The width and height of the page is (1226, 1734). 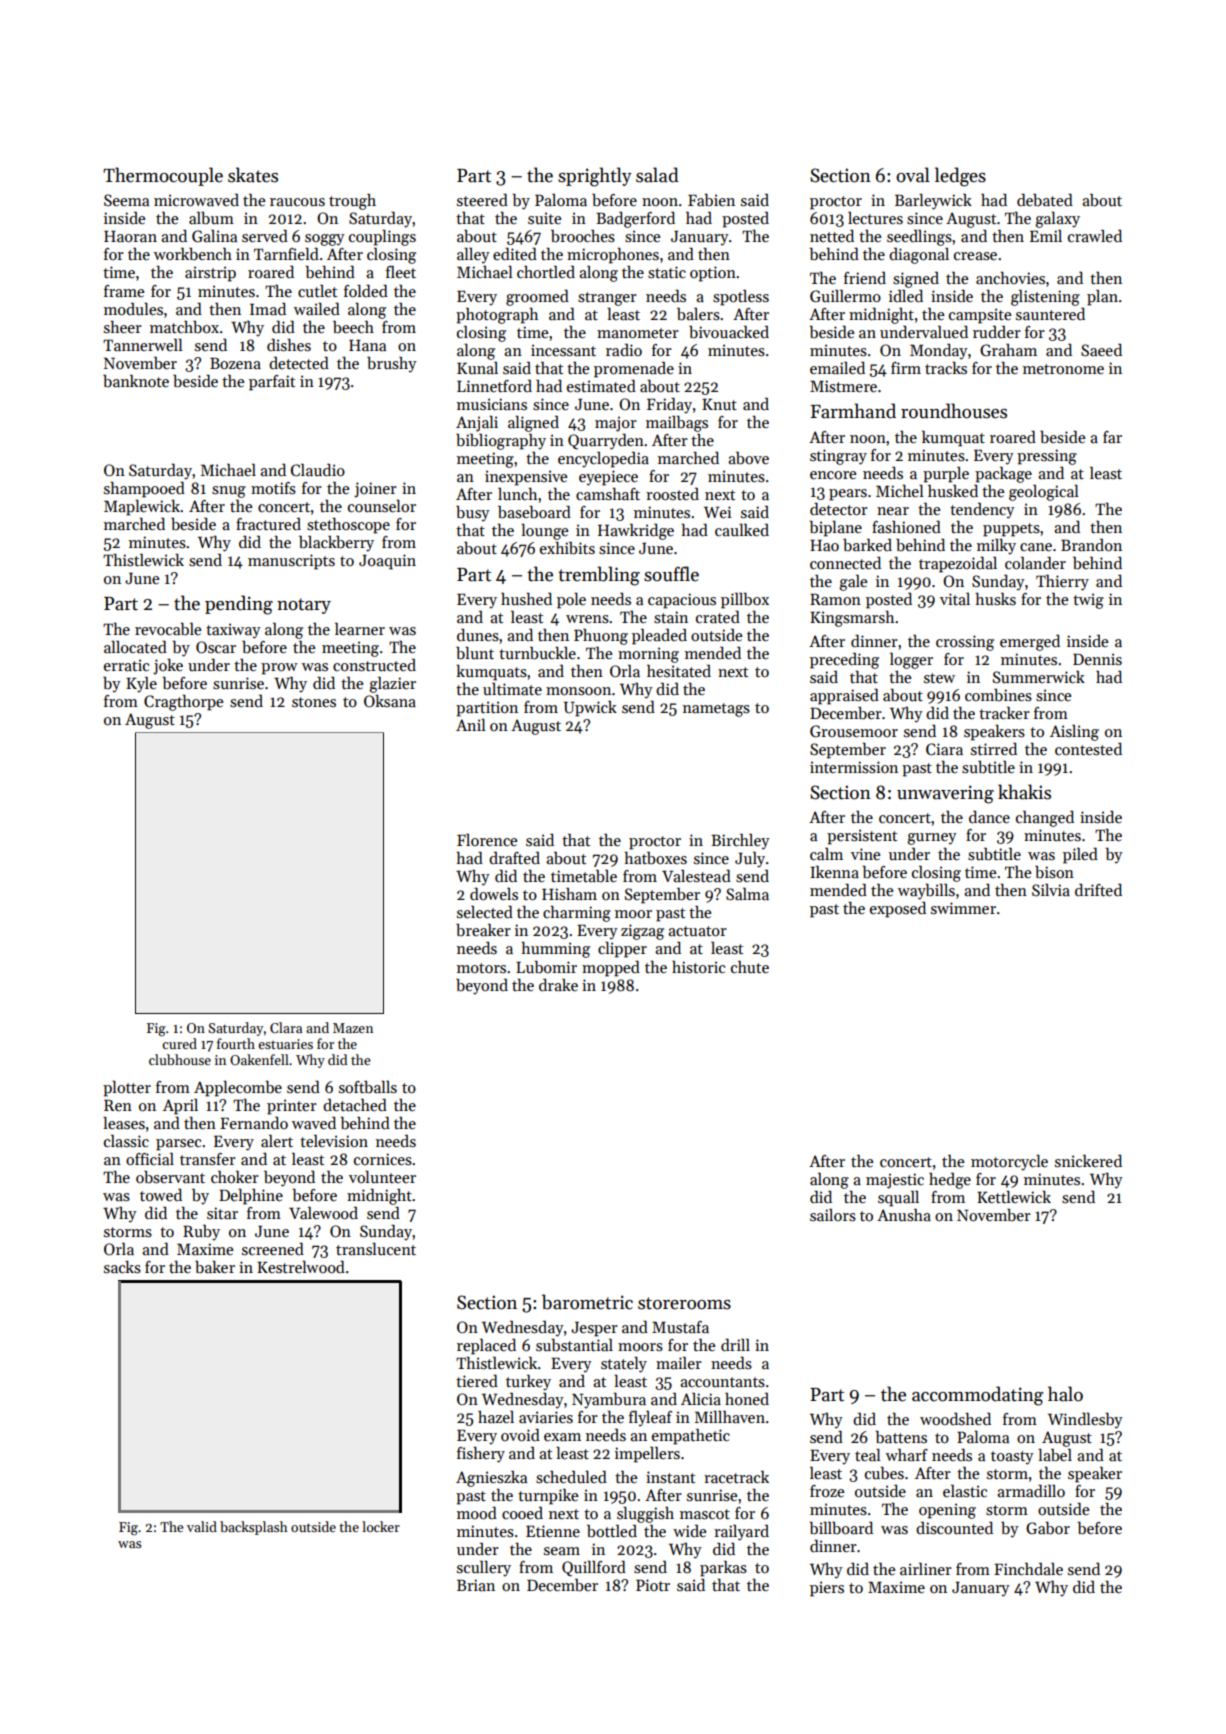 I want to click on unwavering, so click(x=945, y=794).
